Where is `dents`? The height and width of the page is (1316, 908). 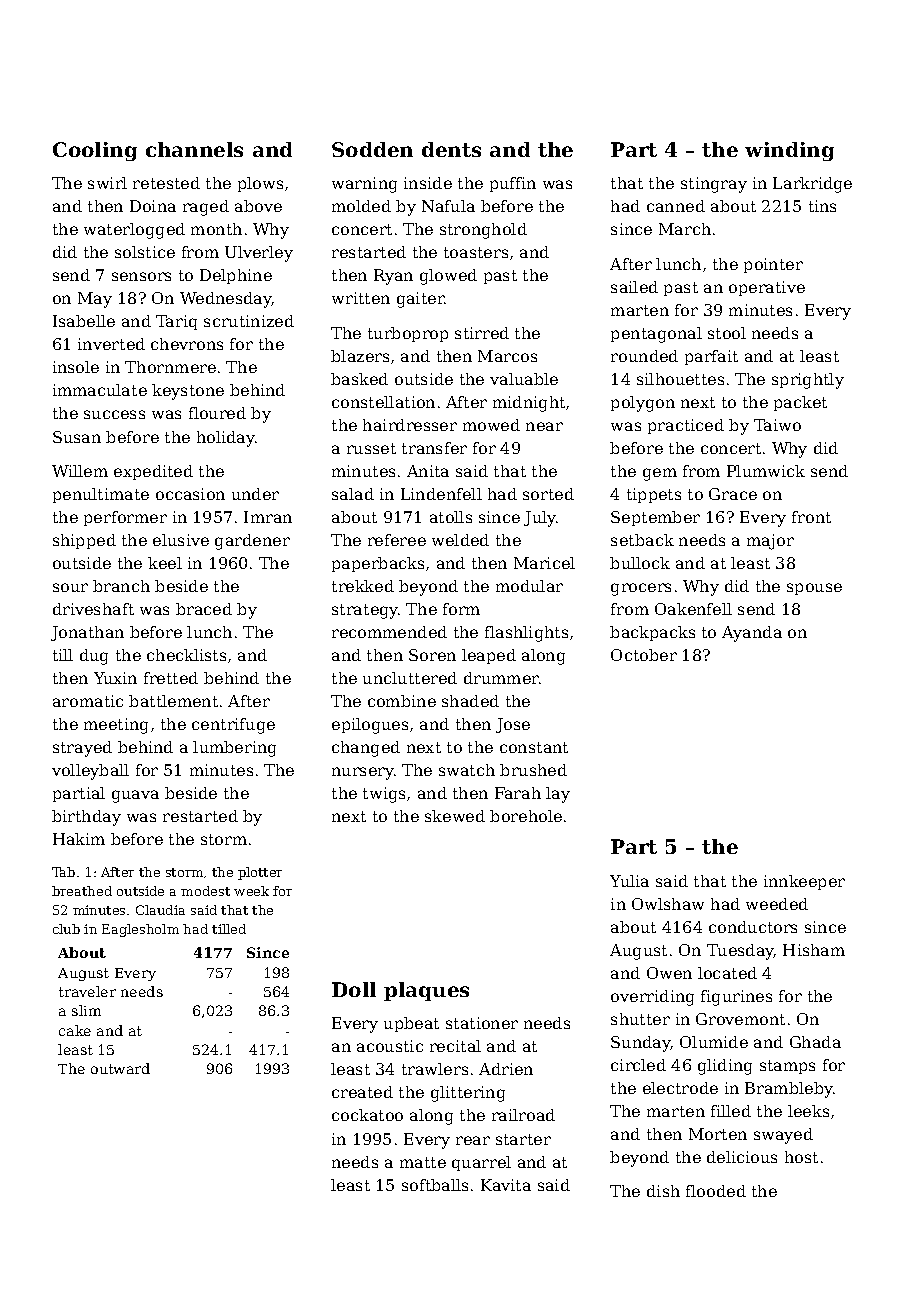 dents is located at coordinates (451, 149).
